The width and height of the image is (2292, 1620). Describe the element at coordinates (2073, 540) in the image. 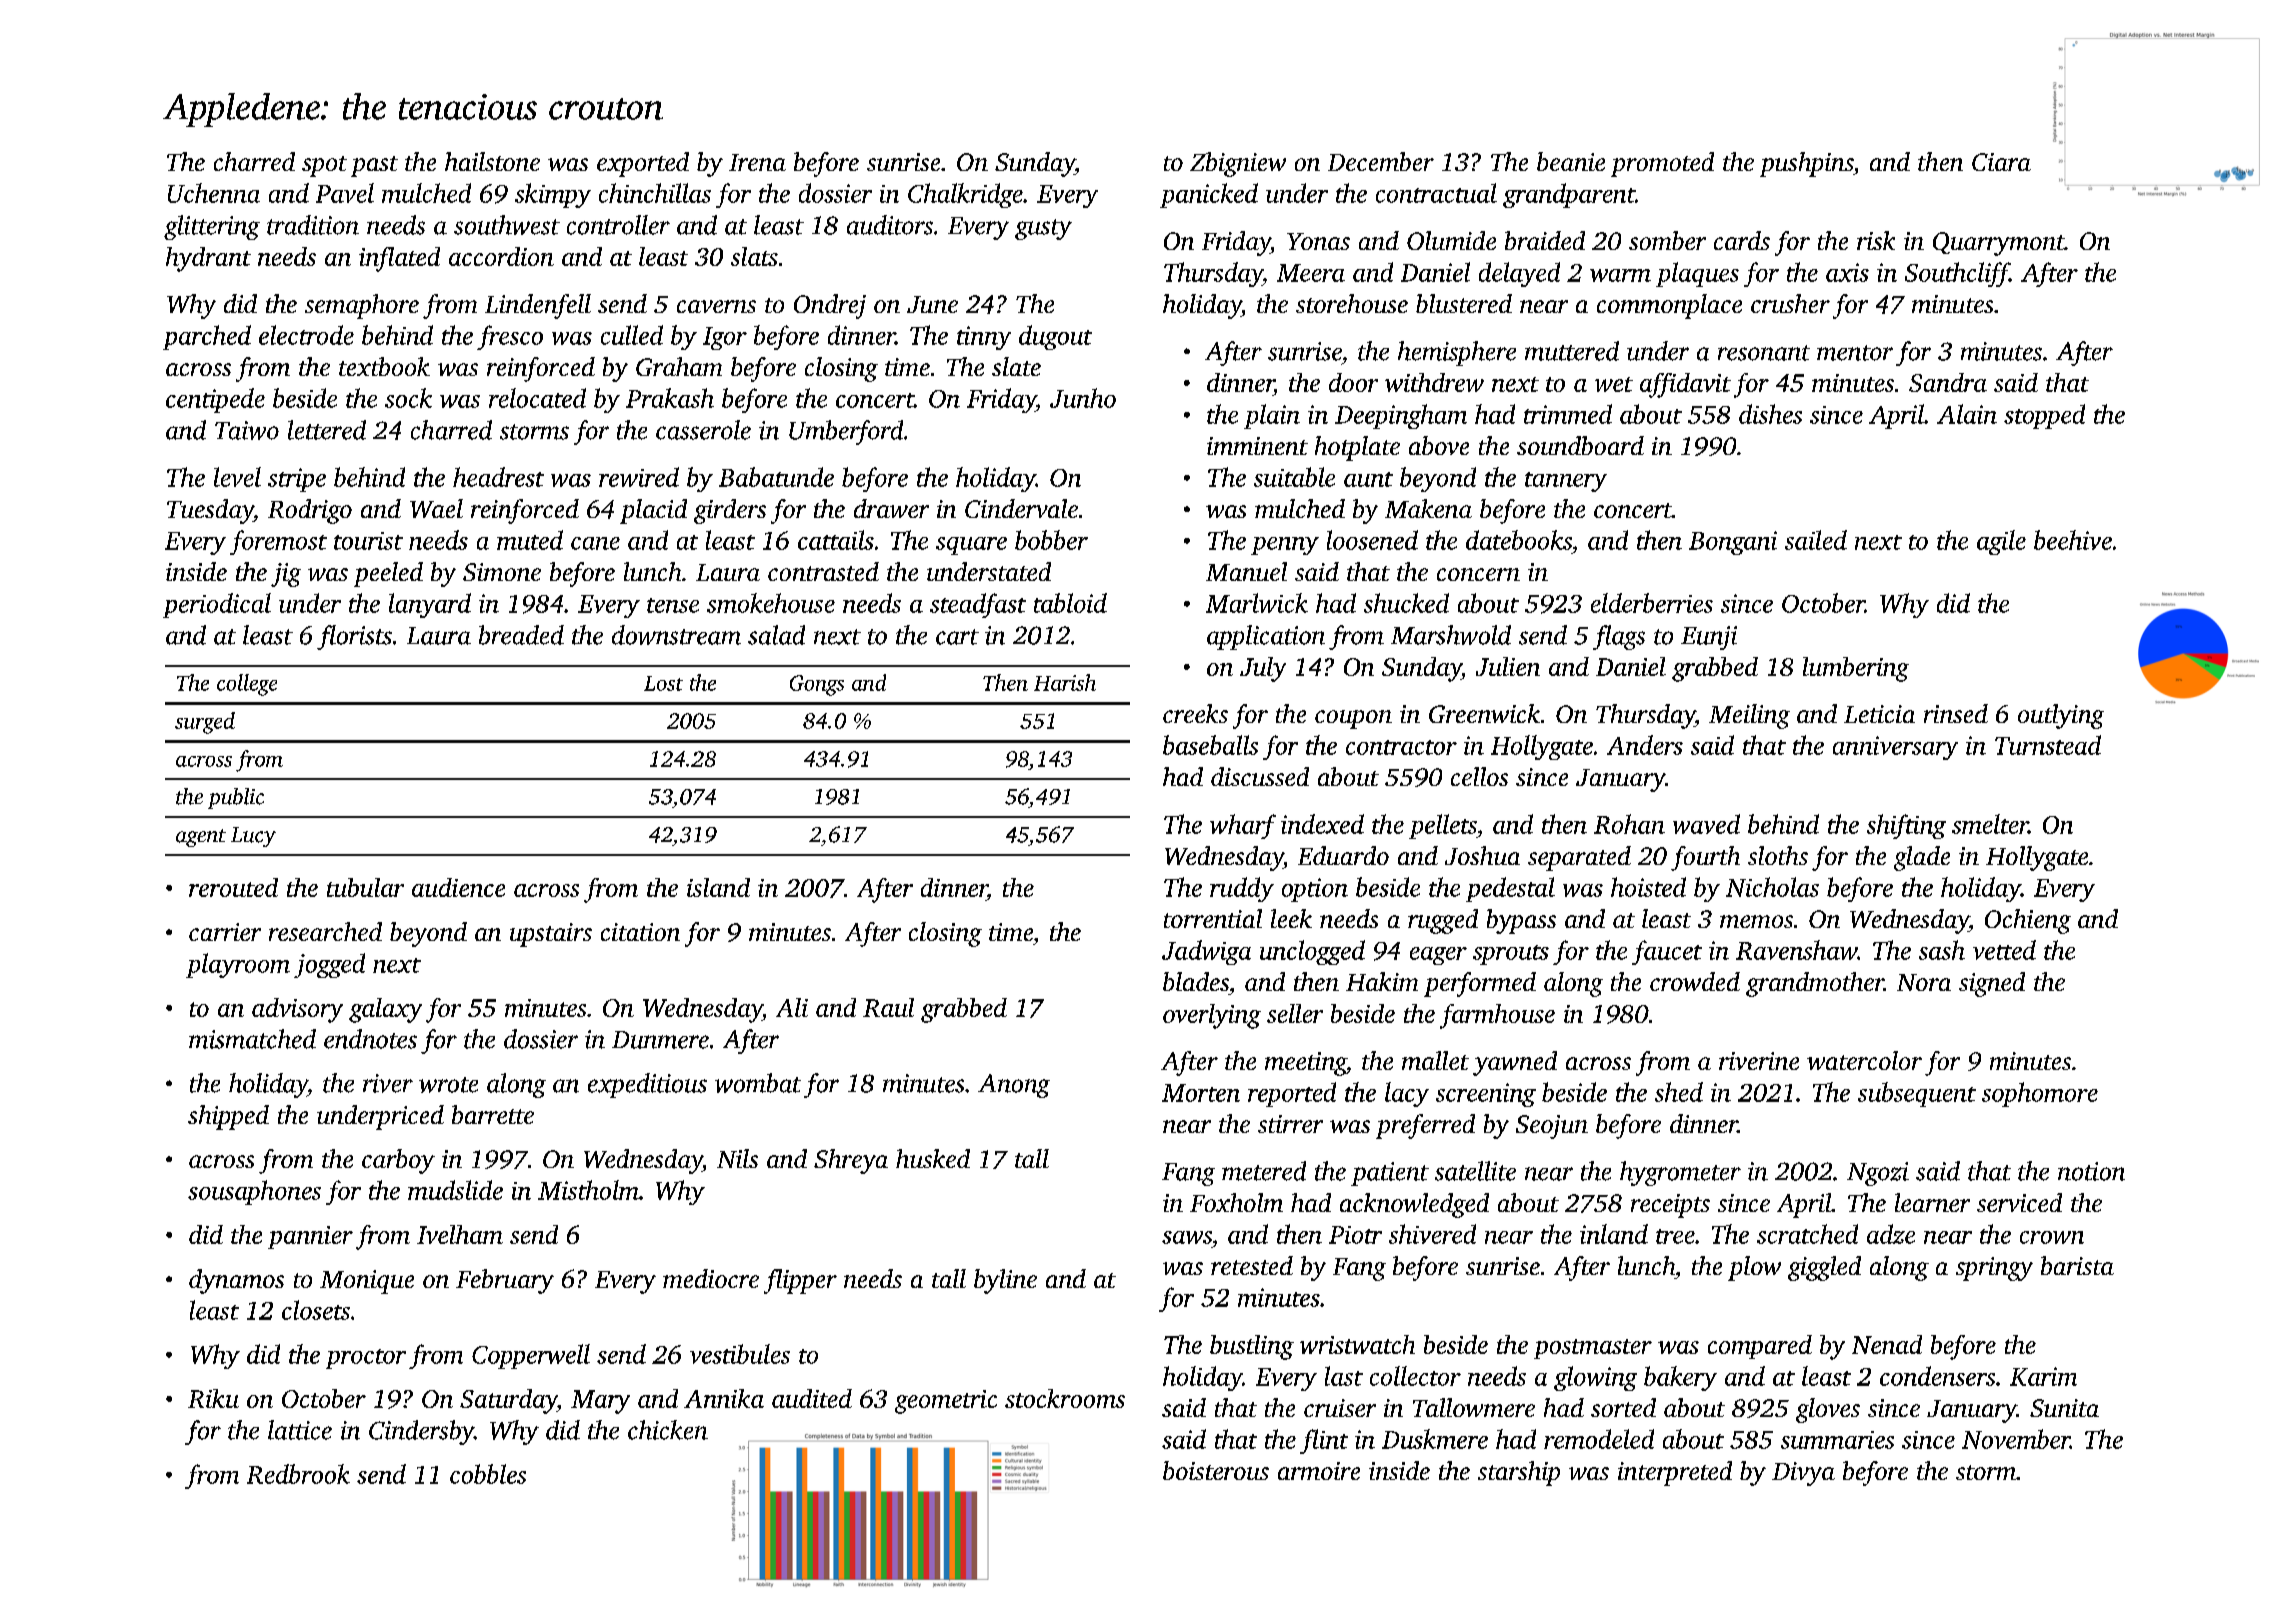

I see `beehive` at that location.
